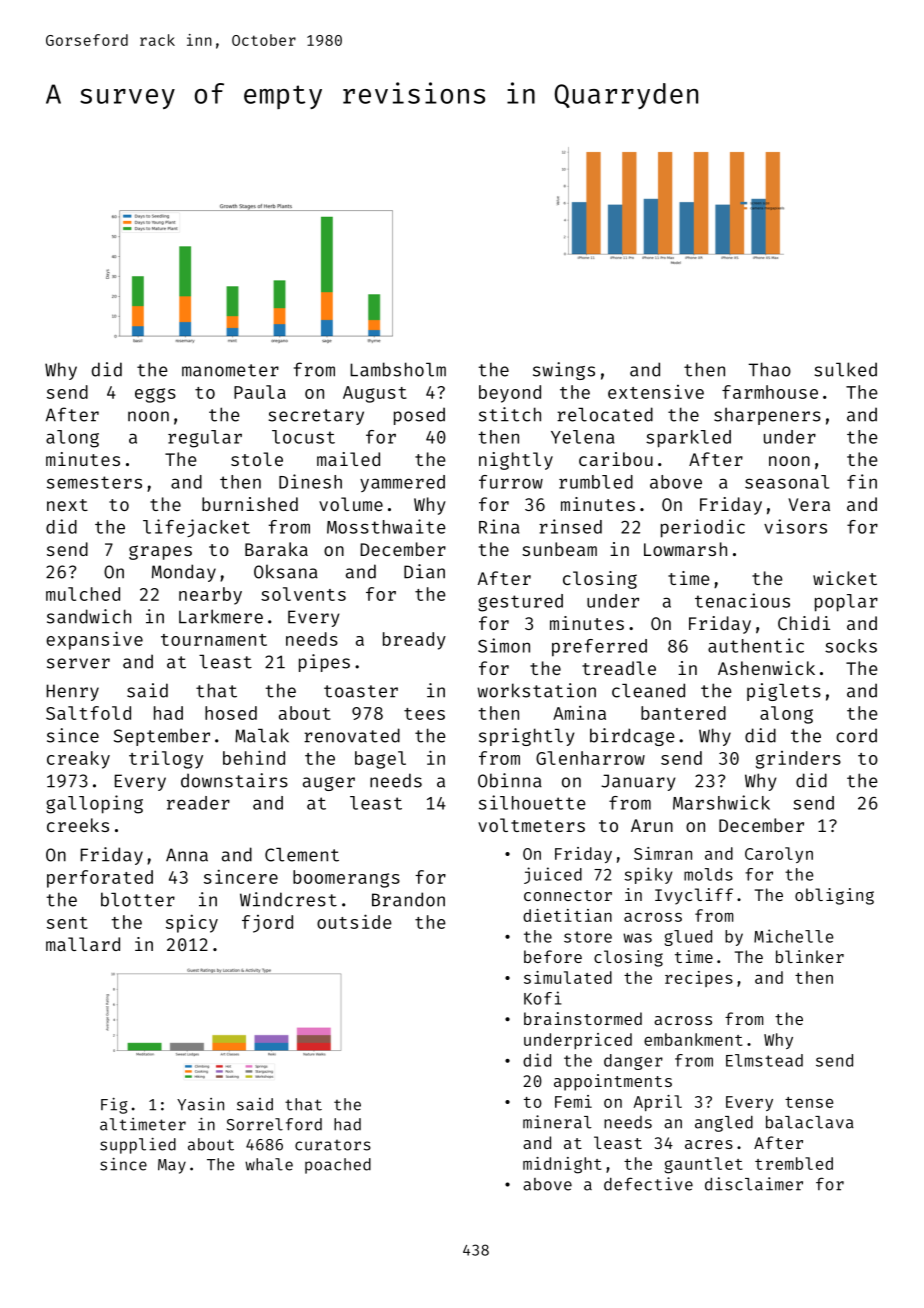  What do you see at coordinates (810, 956) in the image?
I see `blinker` at bounding box center [810, 956].
